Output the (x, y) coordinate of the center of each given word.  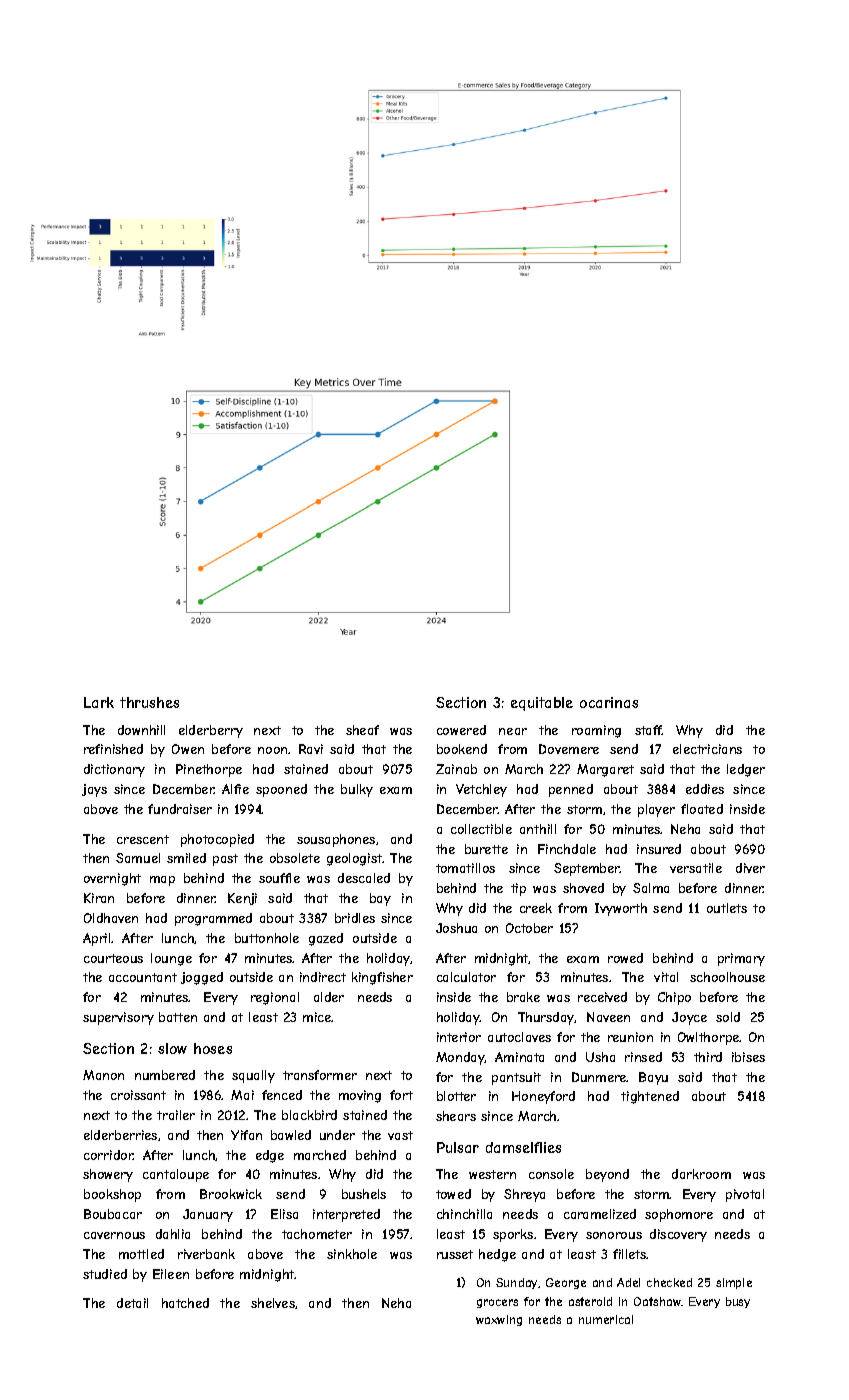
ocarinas (609, 702)
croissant (138, 1095)
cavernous (114, 1235)
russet (455, 1254)
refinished (113, 749)
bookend (462, 749)
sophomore (679, 1215)
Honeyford (543, 1097)
